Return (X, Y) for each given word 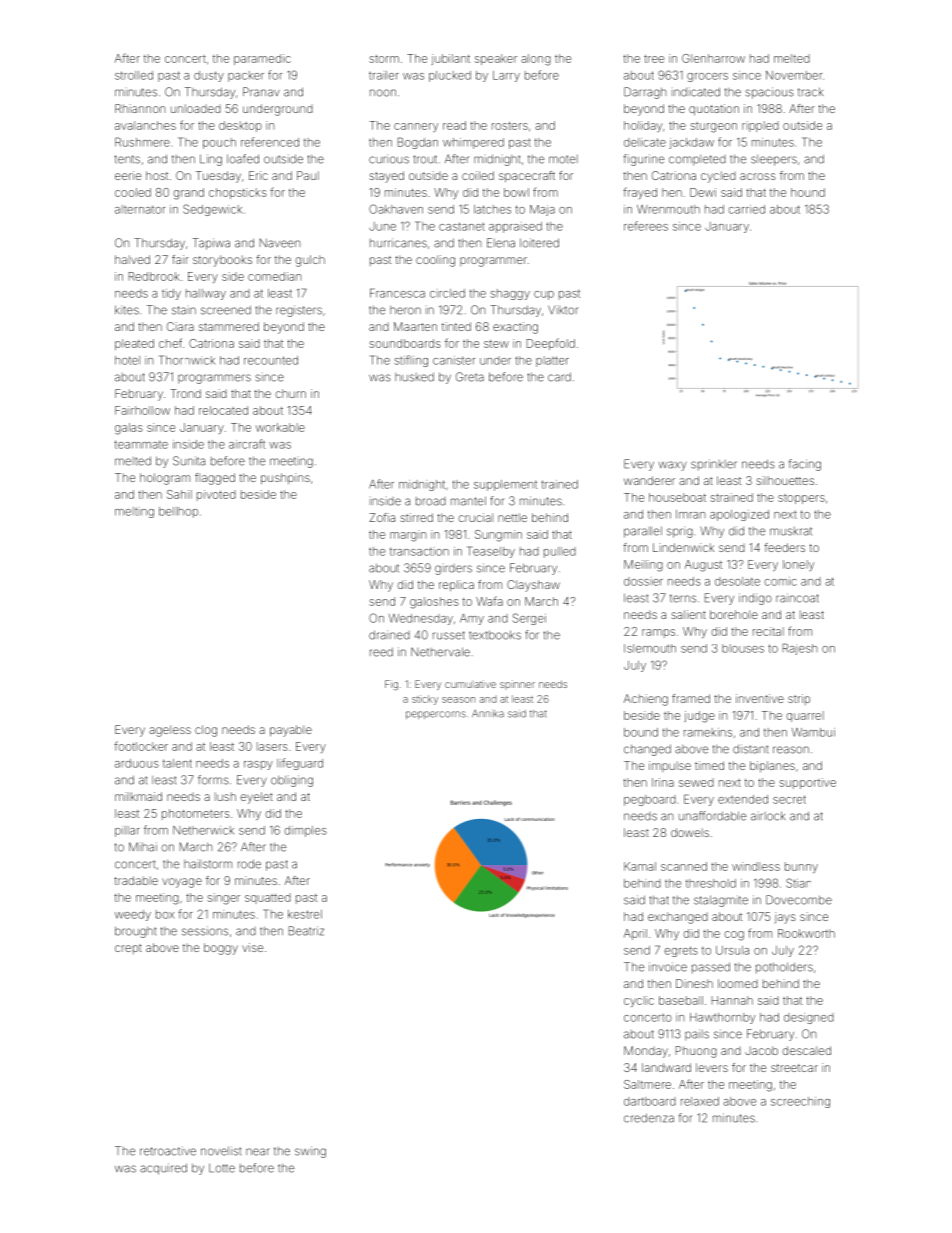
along (536, 60)
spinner (517, 685)
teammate (141, 444)
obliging (292, 781)
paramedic (262, 59)
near (258, 1152)
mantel (468, 501)
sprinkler (714, 465)
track (810, 92)
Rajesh (800, 649)
